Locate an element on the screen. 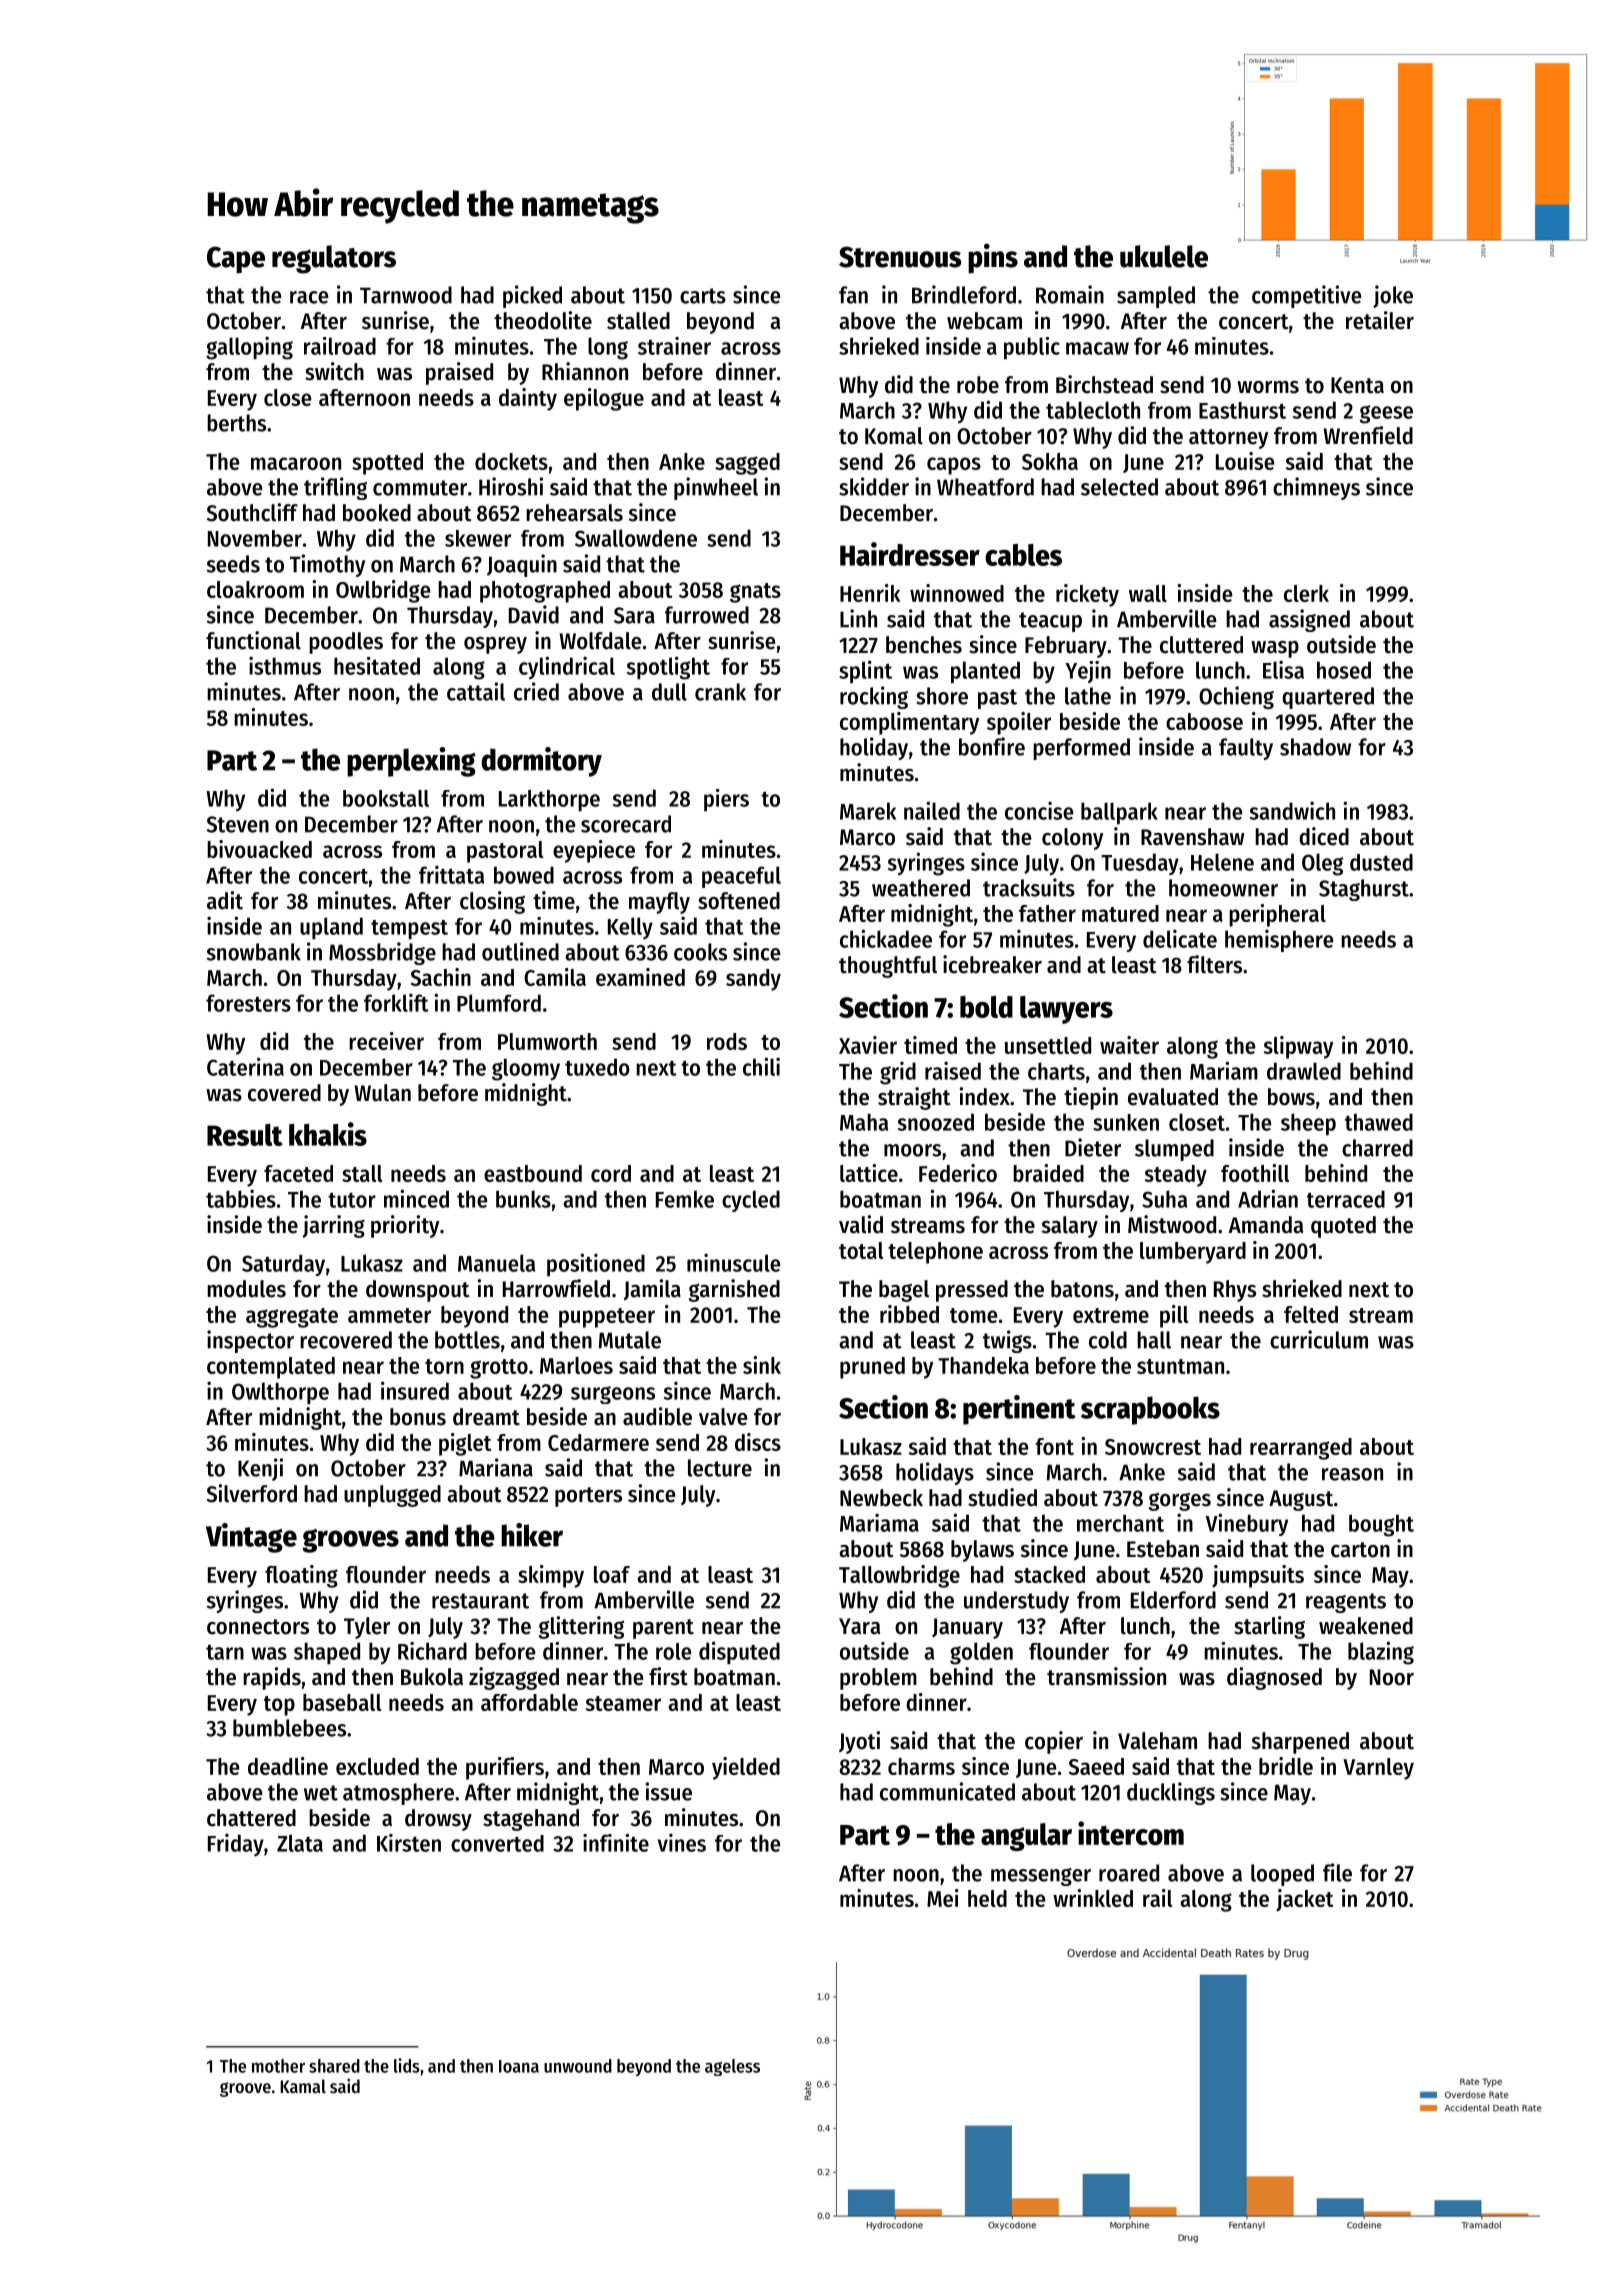 Image resolution: width=1620 pixels, height=2292 pixels. snowbank is located at coordinates (254, 952).
